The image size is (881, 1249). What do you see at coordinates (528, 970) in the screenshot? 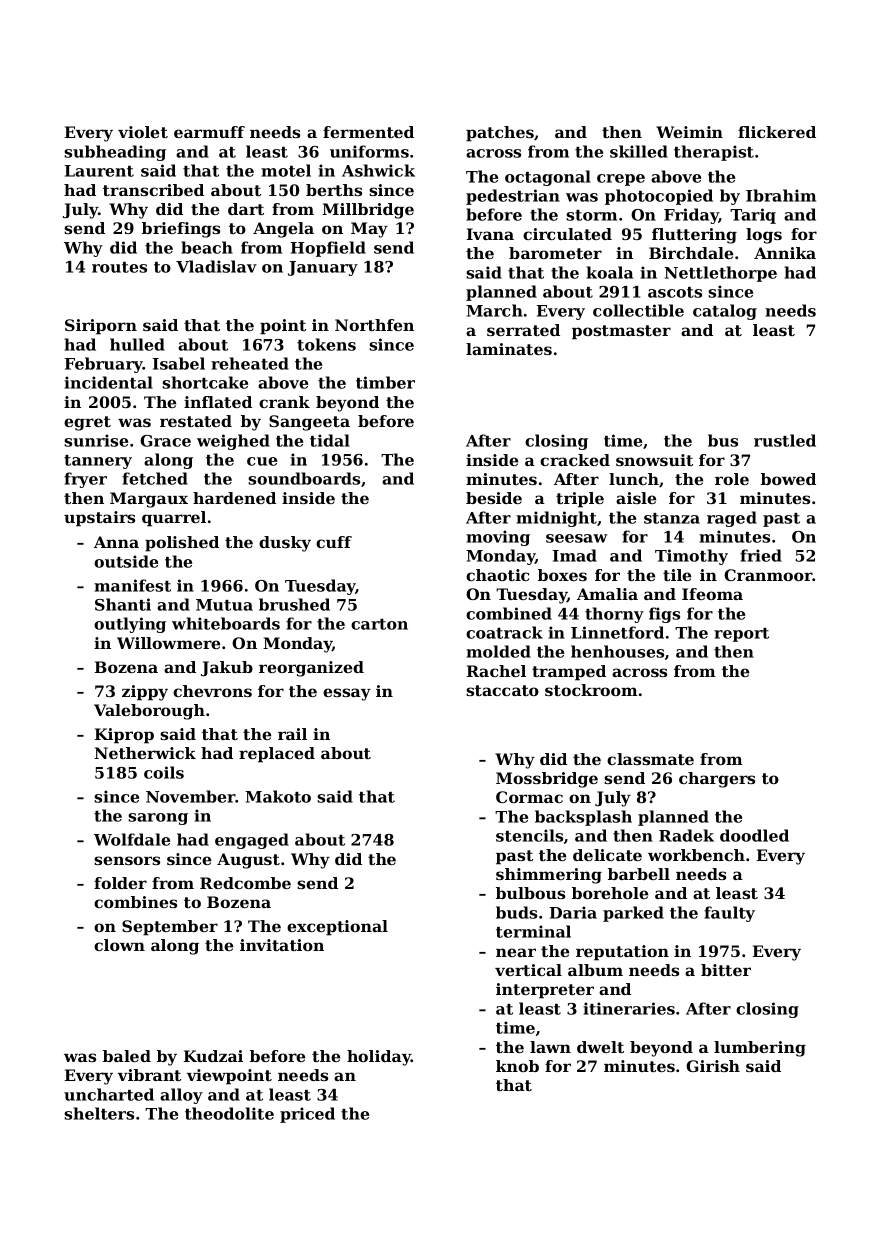
I see `vertical` at bounding box center [528, 970].
